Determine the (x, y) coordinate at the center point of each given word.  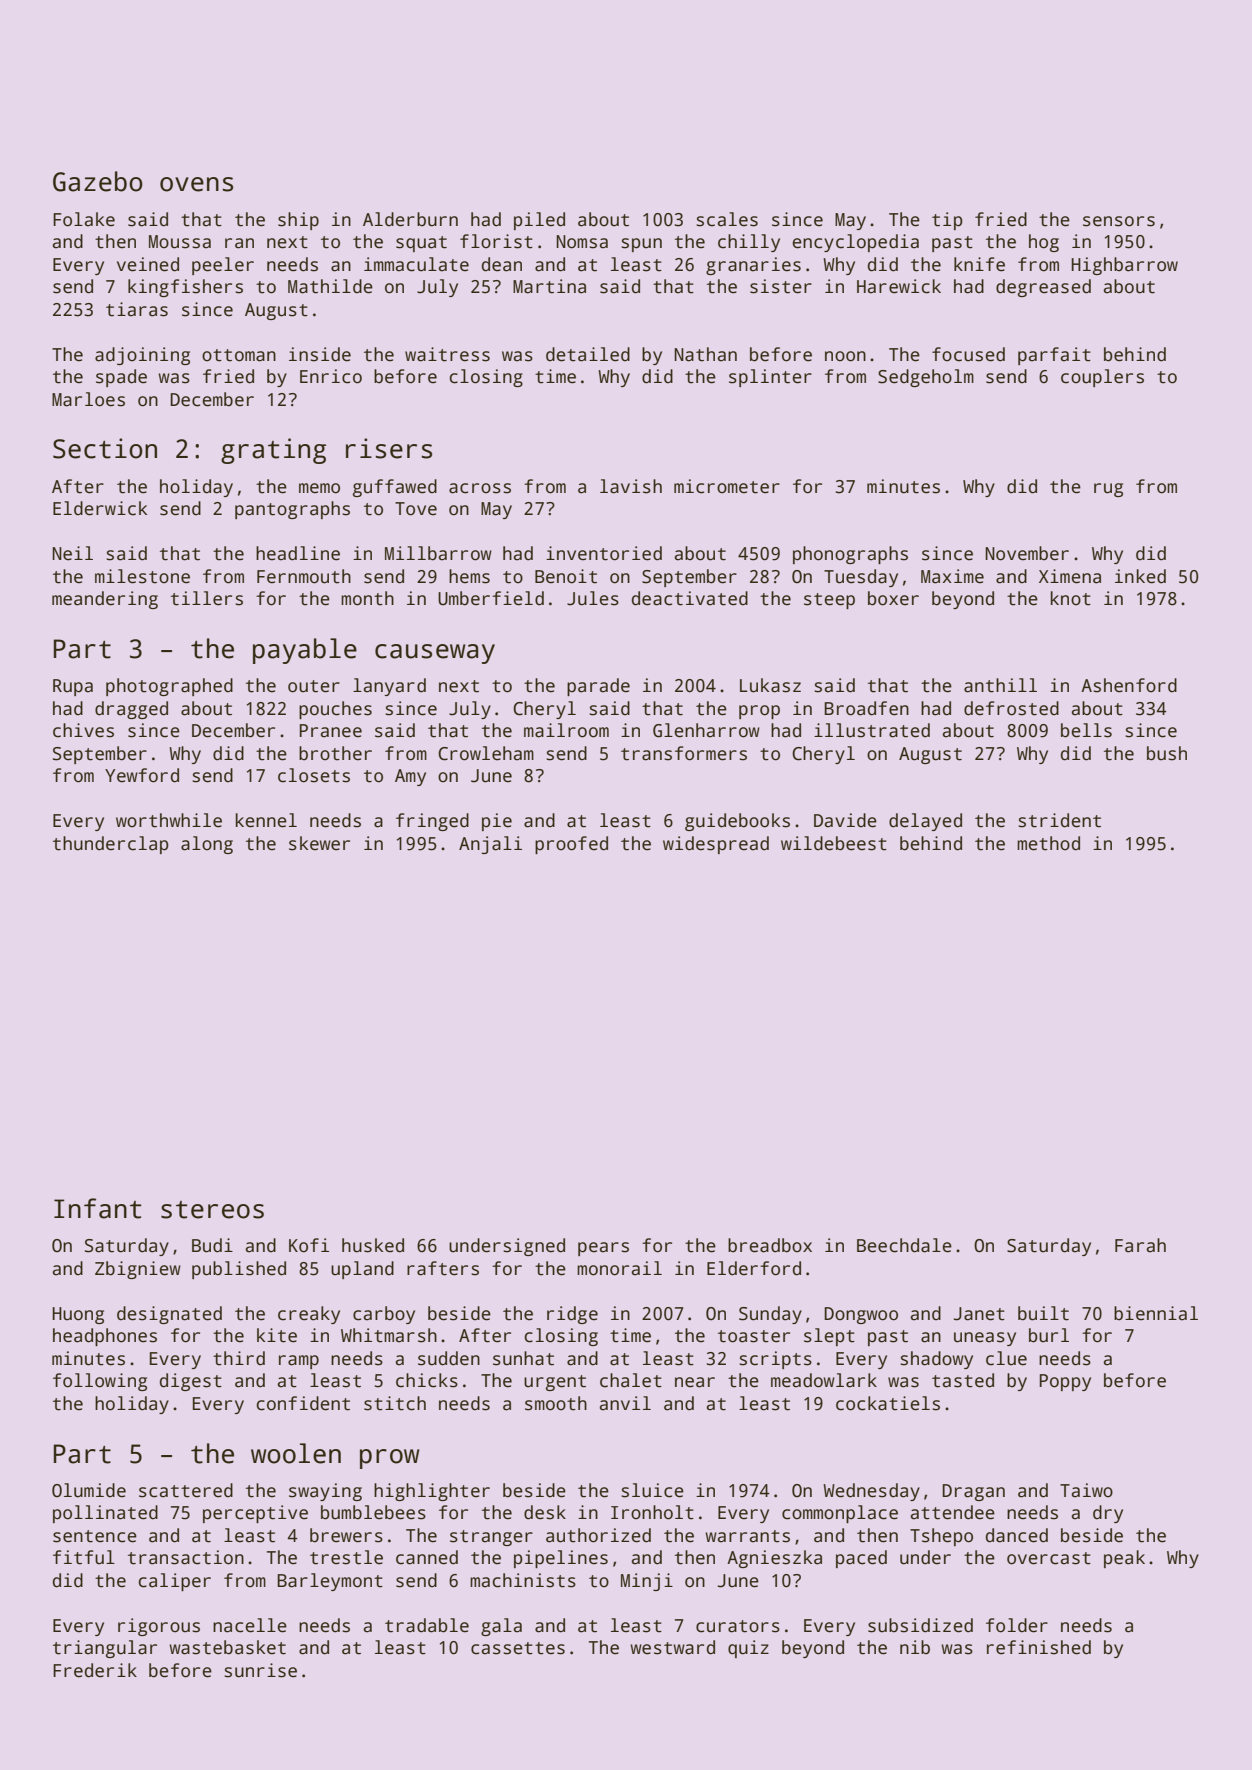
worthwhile (169, 820)
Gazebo (98, 181)
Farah (1140, 1245)
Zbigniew (138, 1270)
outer (314, 686)
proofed (571, 845)
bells (1086, 730)
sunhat (523, 1358)
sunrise (260, 1670)
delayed (925, 822)
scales (727, 219)
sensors (1119, 221)
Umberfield (491, 598)
